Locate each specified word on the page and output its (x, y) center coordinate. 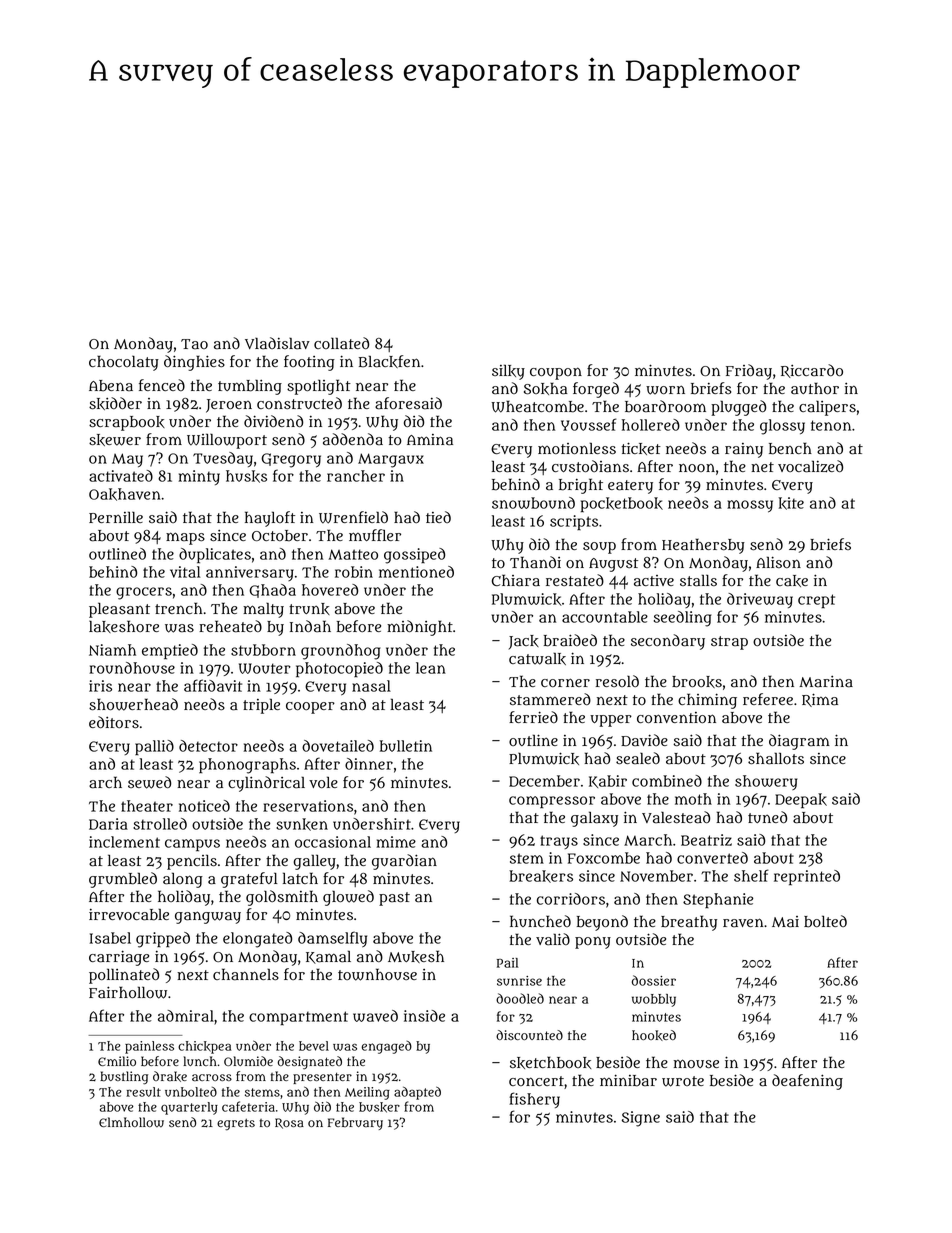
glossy (782, 427)
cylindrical (266, 784)
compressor (552, 802)
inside (424, 1016)
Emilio (117, 1061)
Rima (820, 700)
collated (341, 343)
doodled (520, 998)
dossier (654, 980)
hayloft (270, 519)
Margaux (391, 460)
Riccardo (812, 371)
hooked (654, 1035)
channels (246, 974)
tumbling (250, 387)
